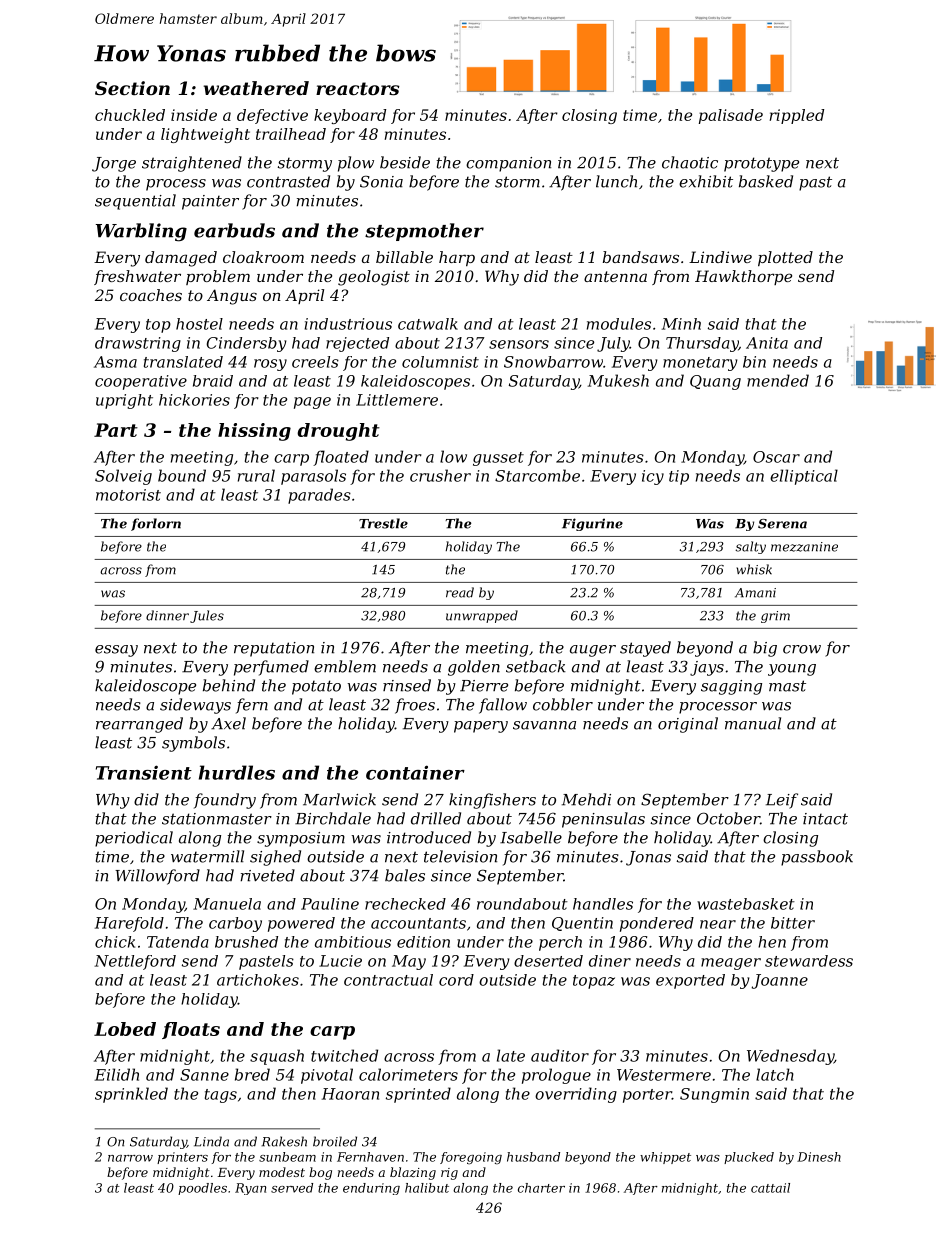  What do you see at coordinates (135, 962) in the screenshot?
I see `Nettleford` at bounding box center [135, 962].
